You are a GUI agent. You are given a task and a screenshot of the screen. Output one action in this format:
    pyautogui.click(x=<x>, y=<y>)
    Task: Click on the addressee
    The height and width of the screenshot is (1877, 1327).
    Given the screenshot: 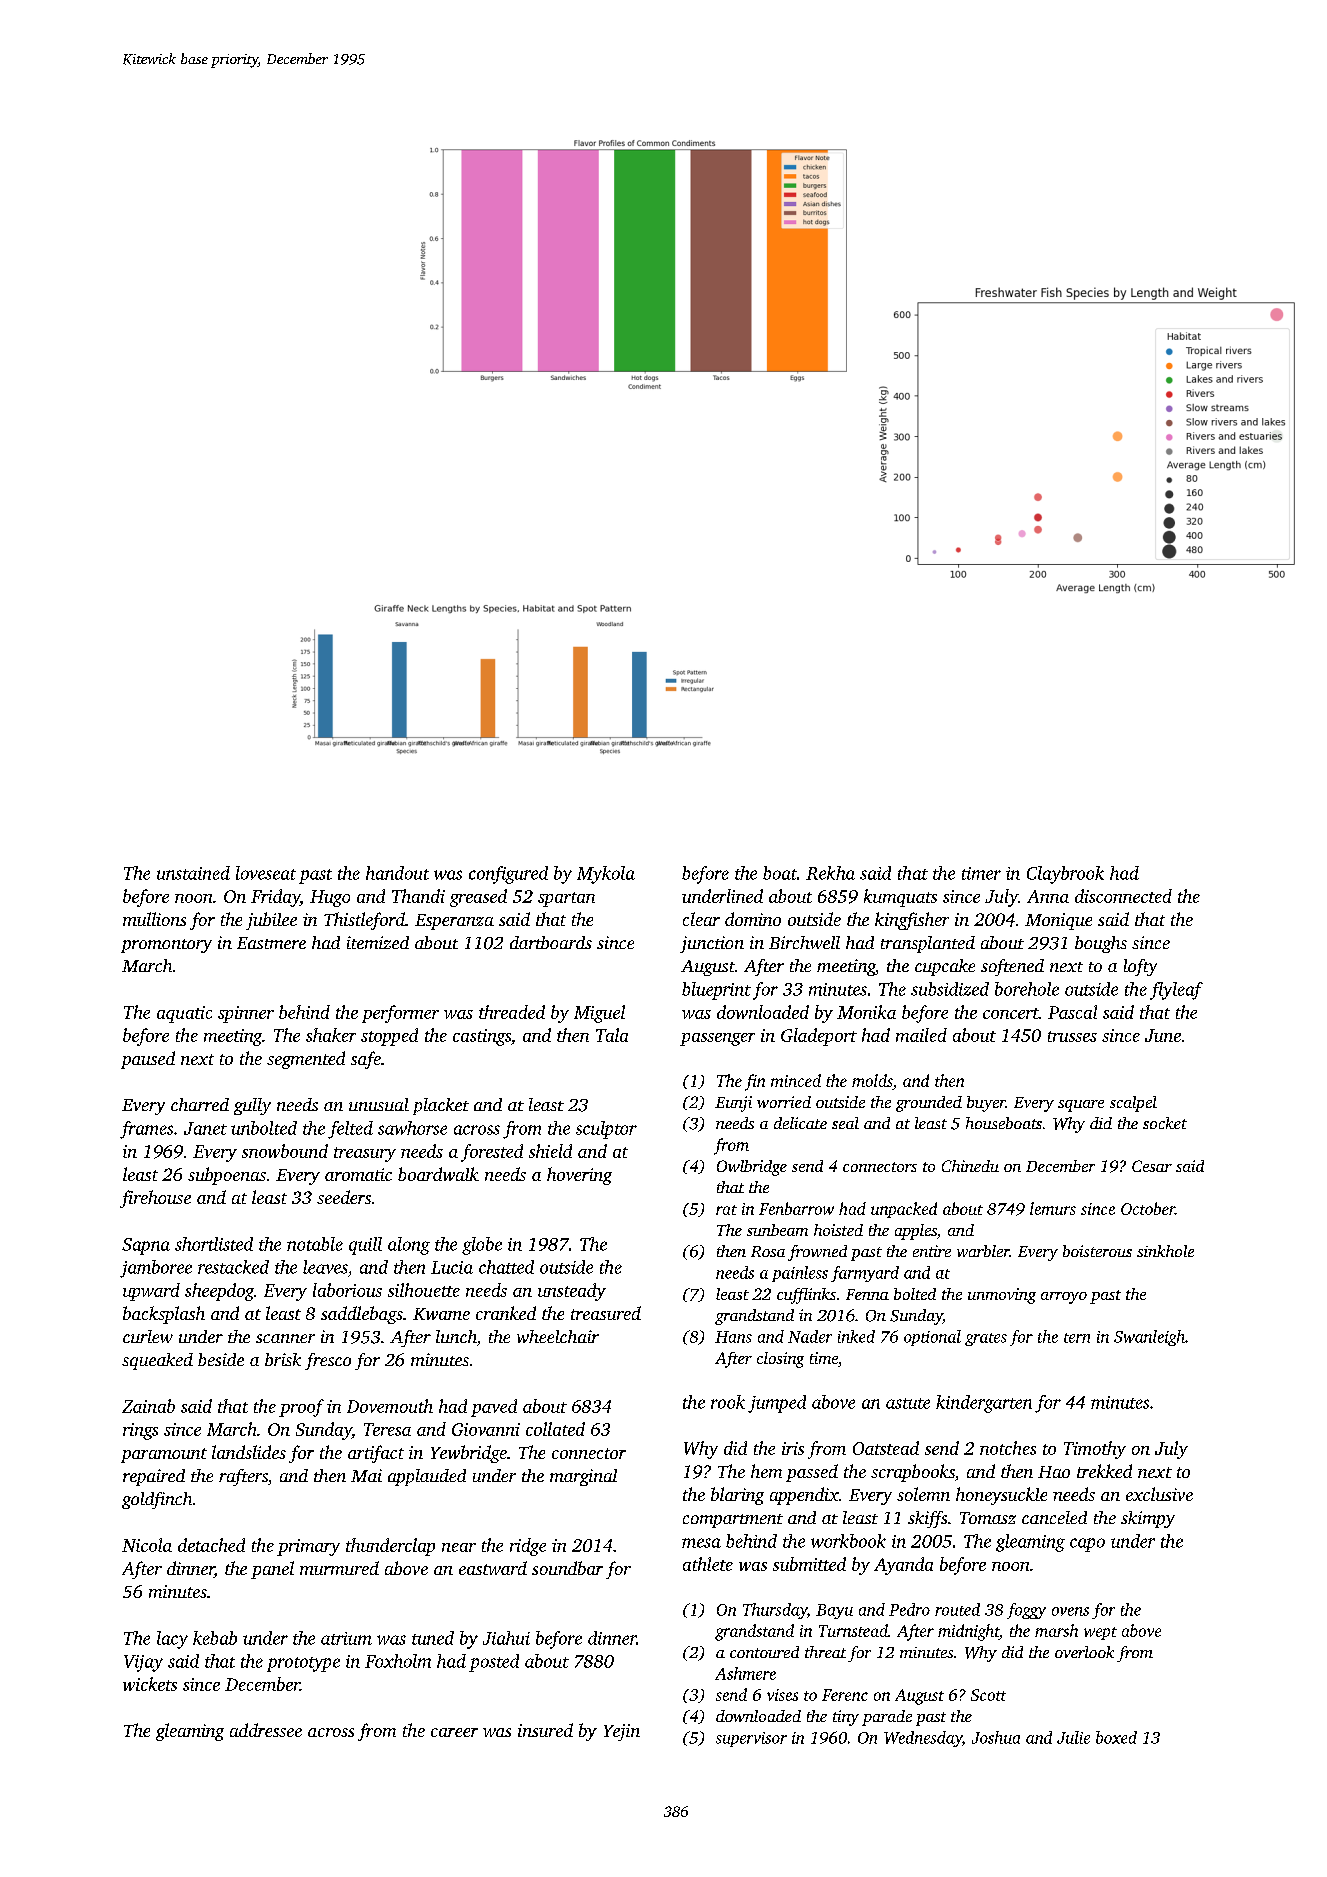 What is the action you would take?
    pyautogui.click(x=266, y=1730)
